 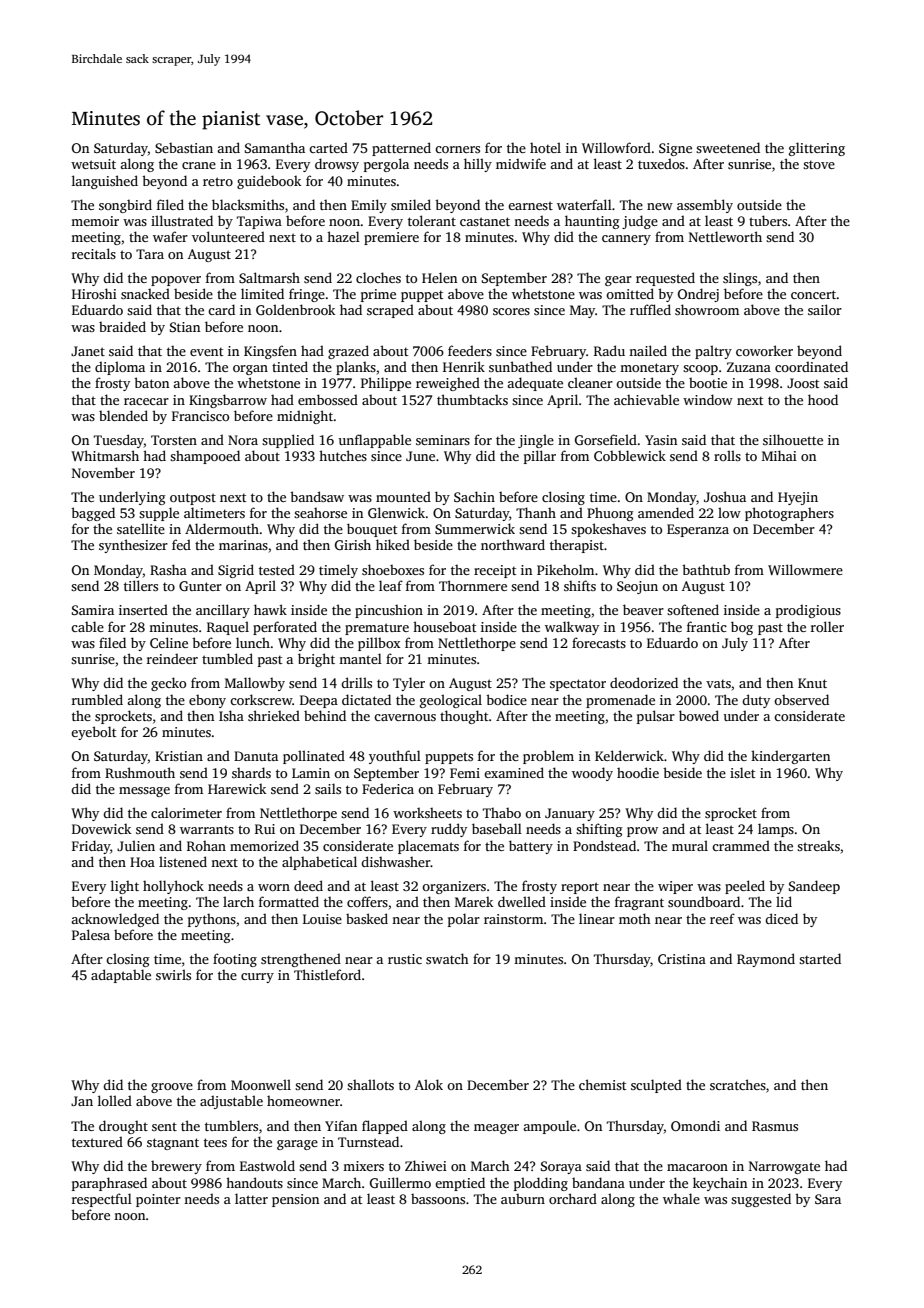 What do you see at coordinates (143, 609) in the document?
I see `inserted` at bounding box center [143, 609].
